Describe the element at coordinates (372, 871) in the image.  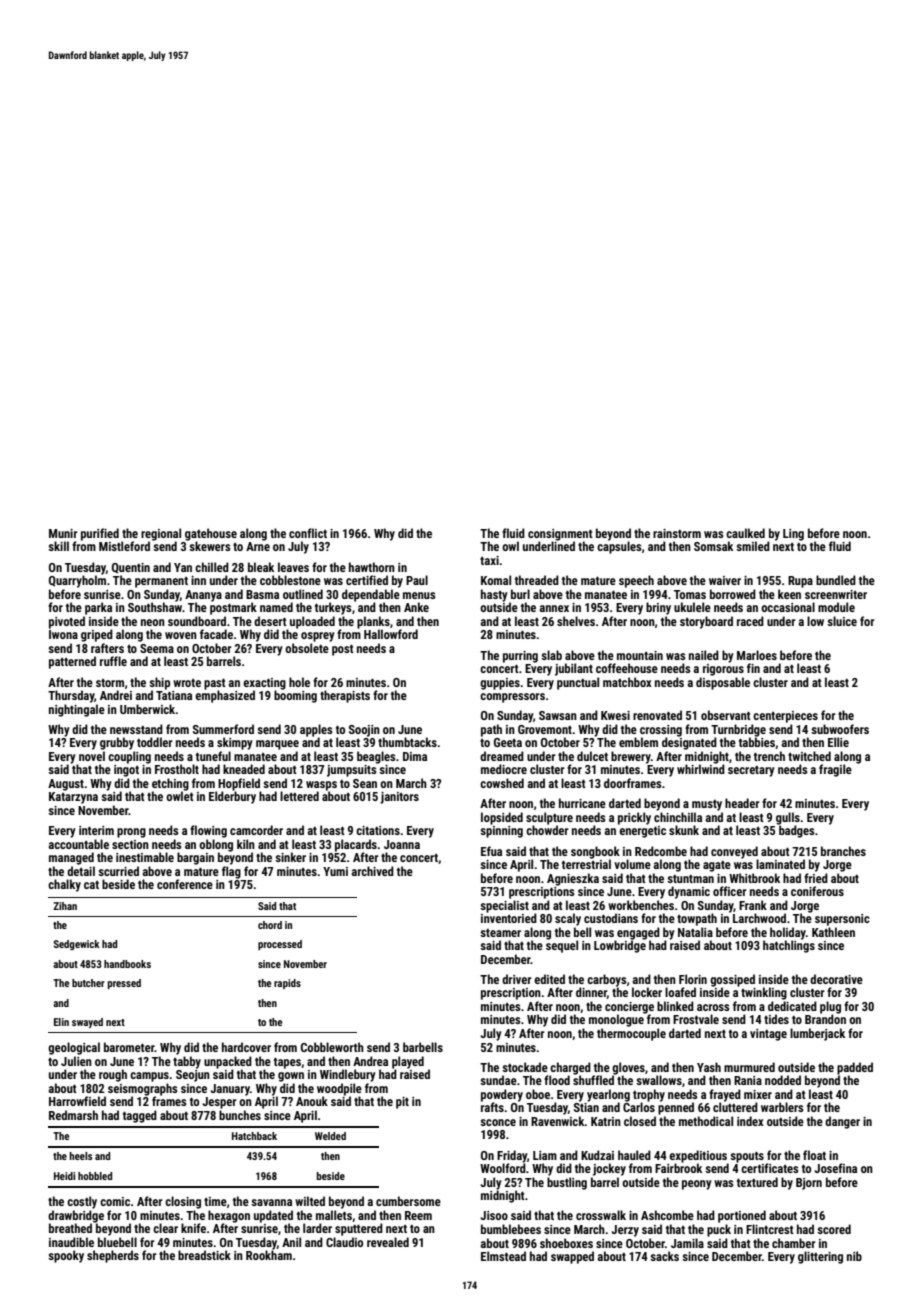
I see `archived` at that location.
